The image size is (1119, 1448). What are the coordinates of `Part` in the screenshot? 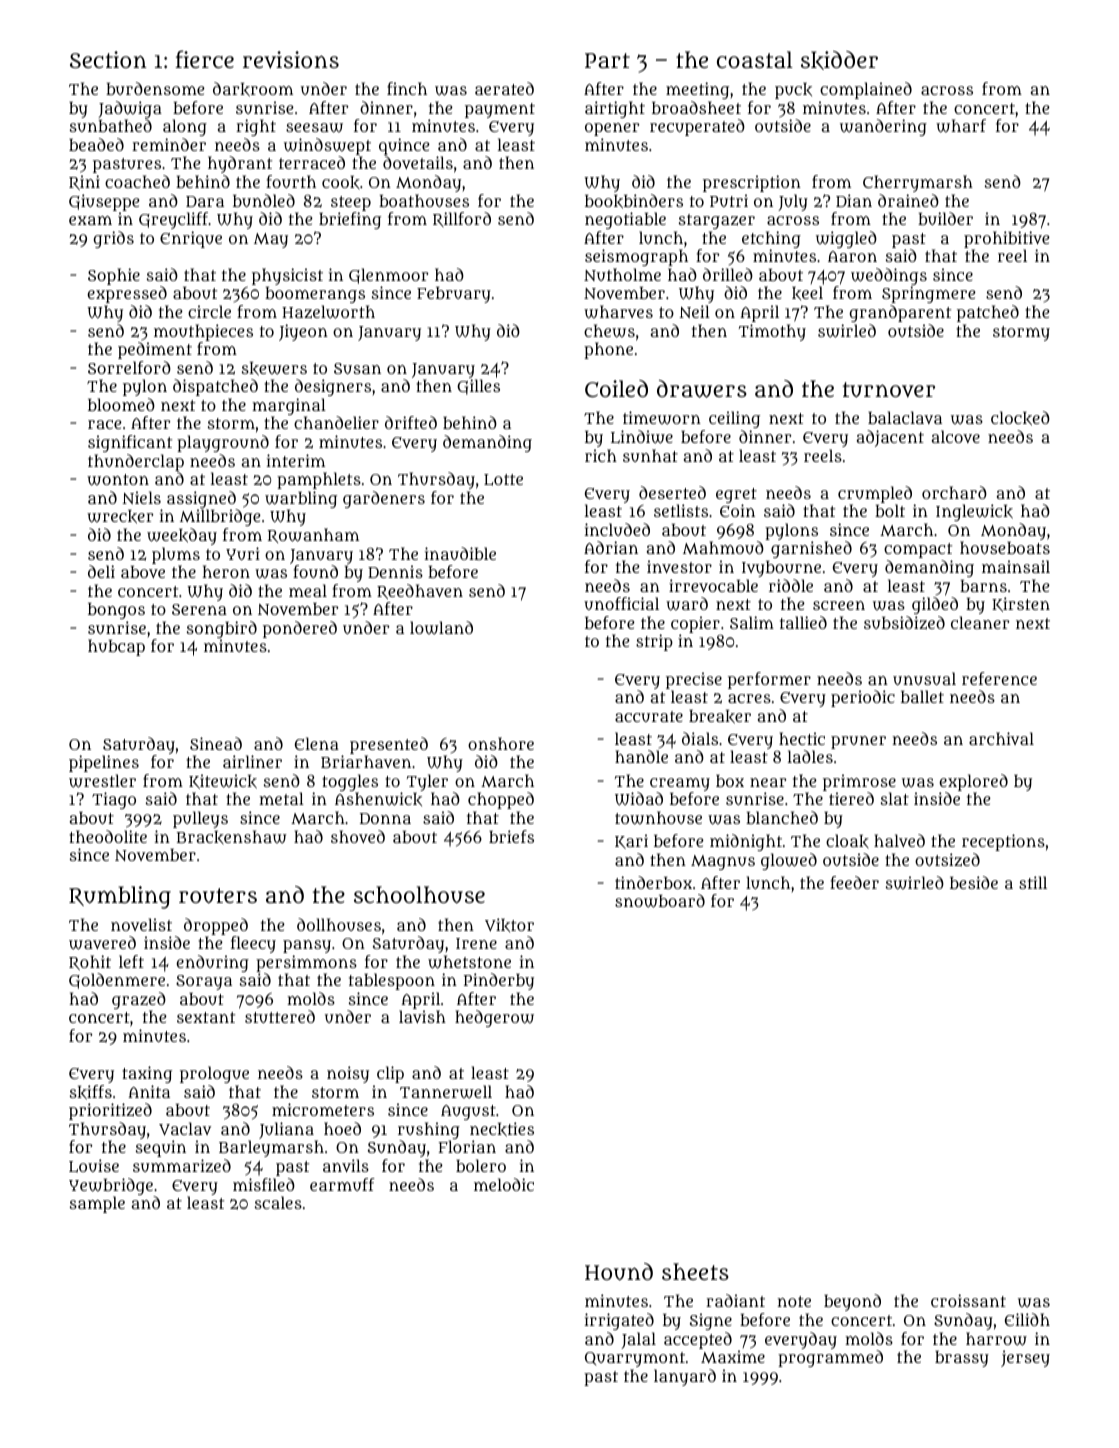 It's located at (607, 60).
